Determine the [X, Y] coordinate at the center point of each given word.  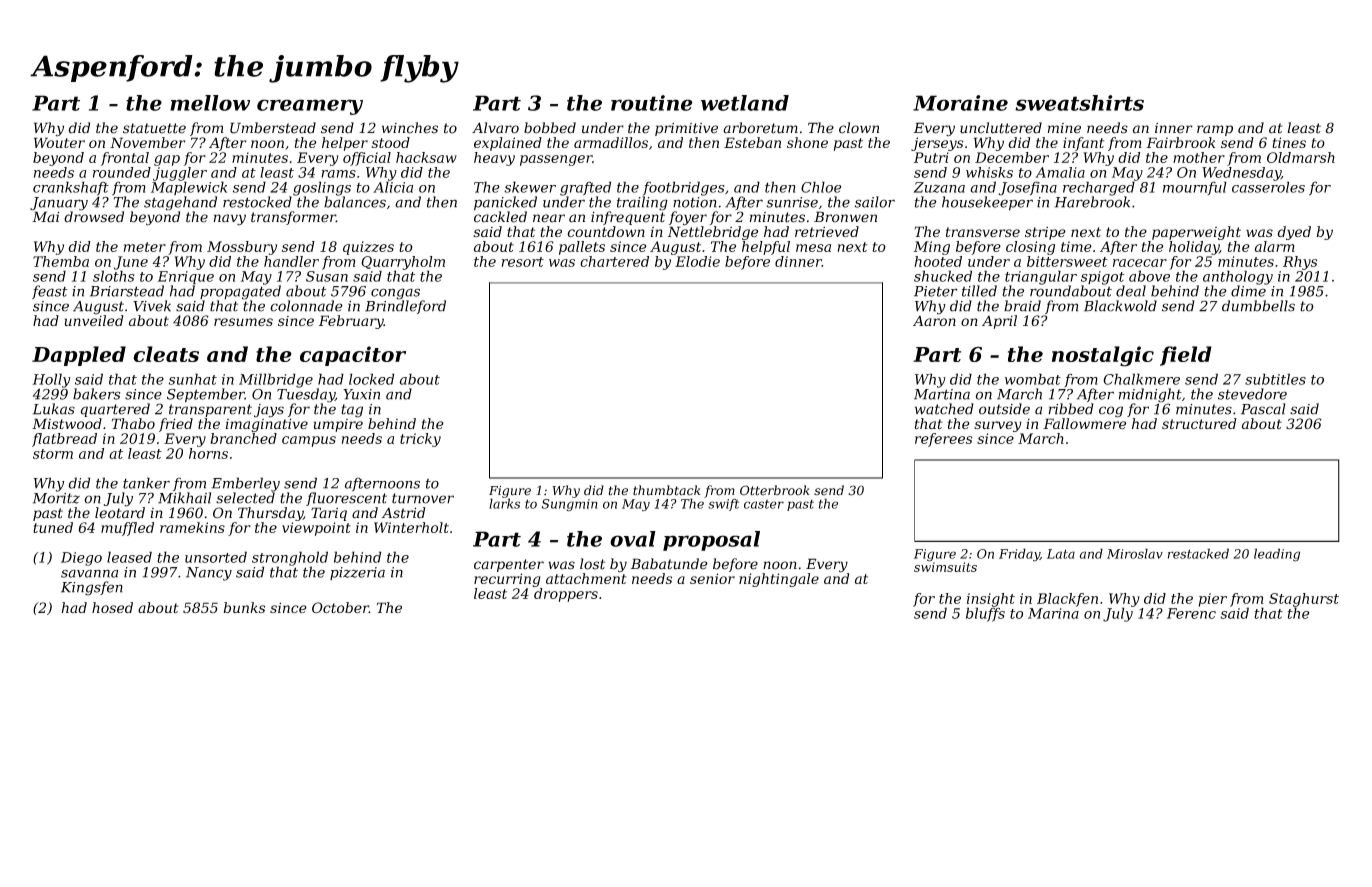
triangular [1041, 277]
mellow [210, 103]
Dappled [79, 356]
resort [523, 262]
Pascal [1263, 409]
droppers [566, 595]
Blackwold [1120, 306]
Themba [61, 261]
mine [1064, 128]
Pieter [936, 291]
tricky [420, 440]
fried [176, 425]
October [340, 607]
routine [652, 103]
